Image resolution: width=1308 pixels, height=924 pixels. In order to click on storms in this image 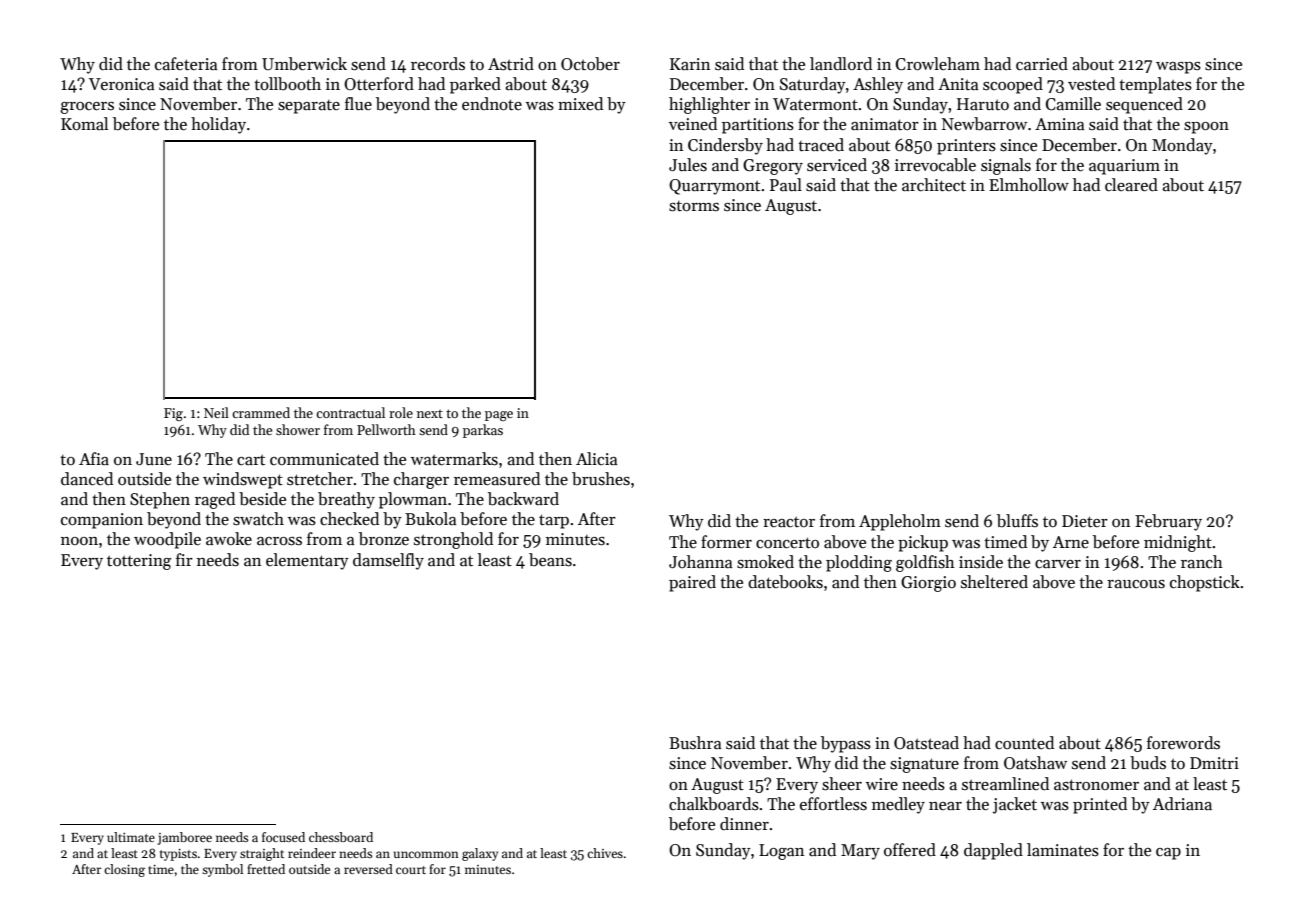, I will do `click(694, 206)`.
